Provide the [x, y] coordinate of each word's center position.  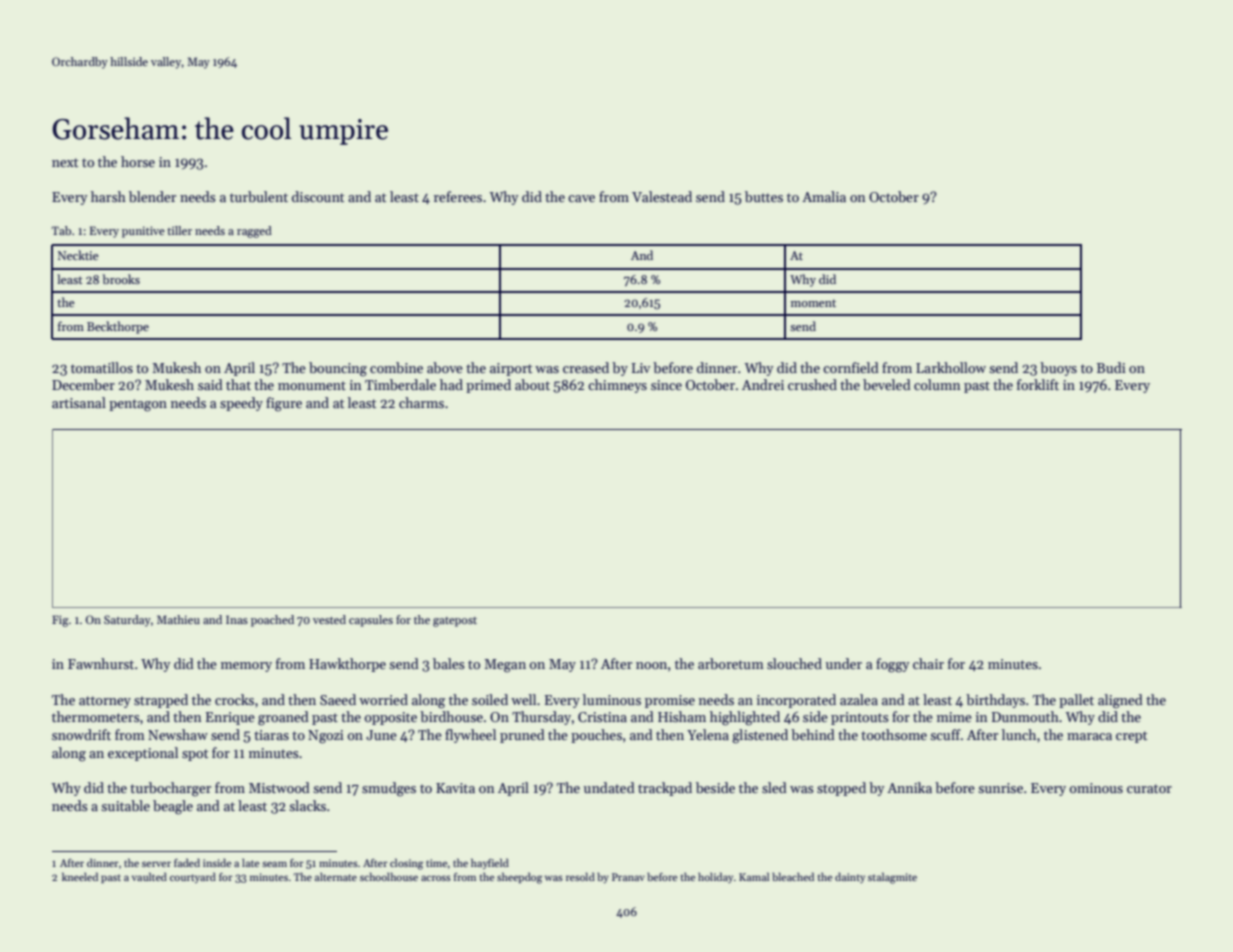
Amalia [824, 196]
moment [813, 303]
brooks [121, 279]
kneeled [80, 876]
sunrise [1000, 788]
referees [458, 196]
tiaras [271, 735]
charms [421, 402]
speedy [241, 404]
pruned [522, 736]
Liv [641, 368]
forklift [1038, 384]
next [65, 162]
